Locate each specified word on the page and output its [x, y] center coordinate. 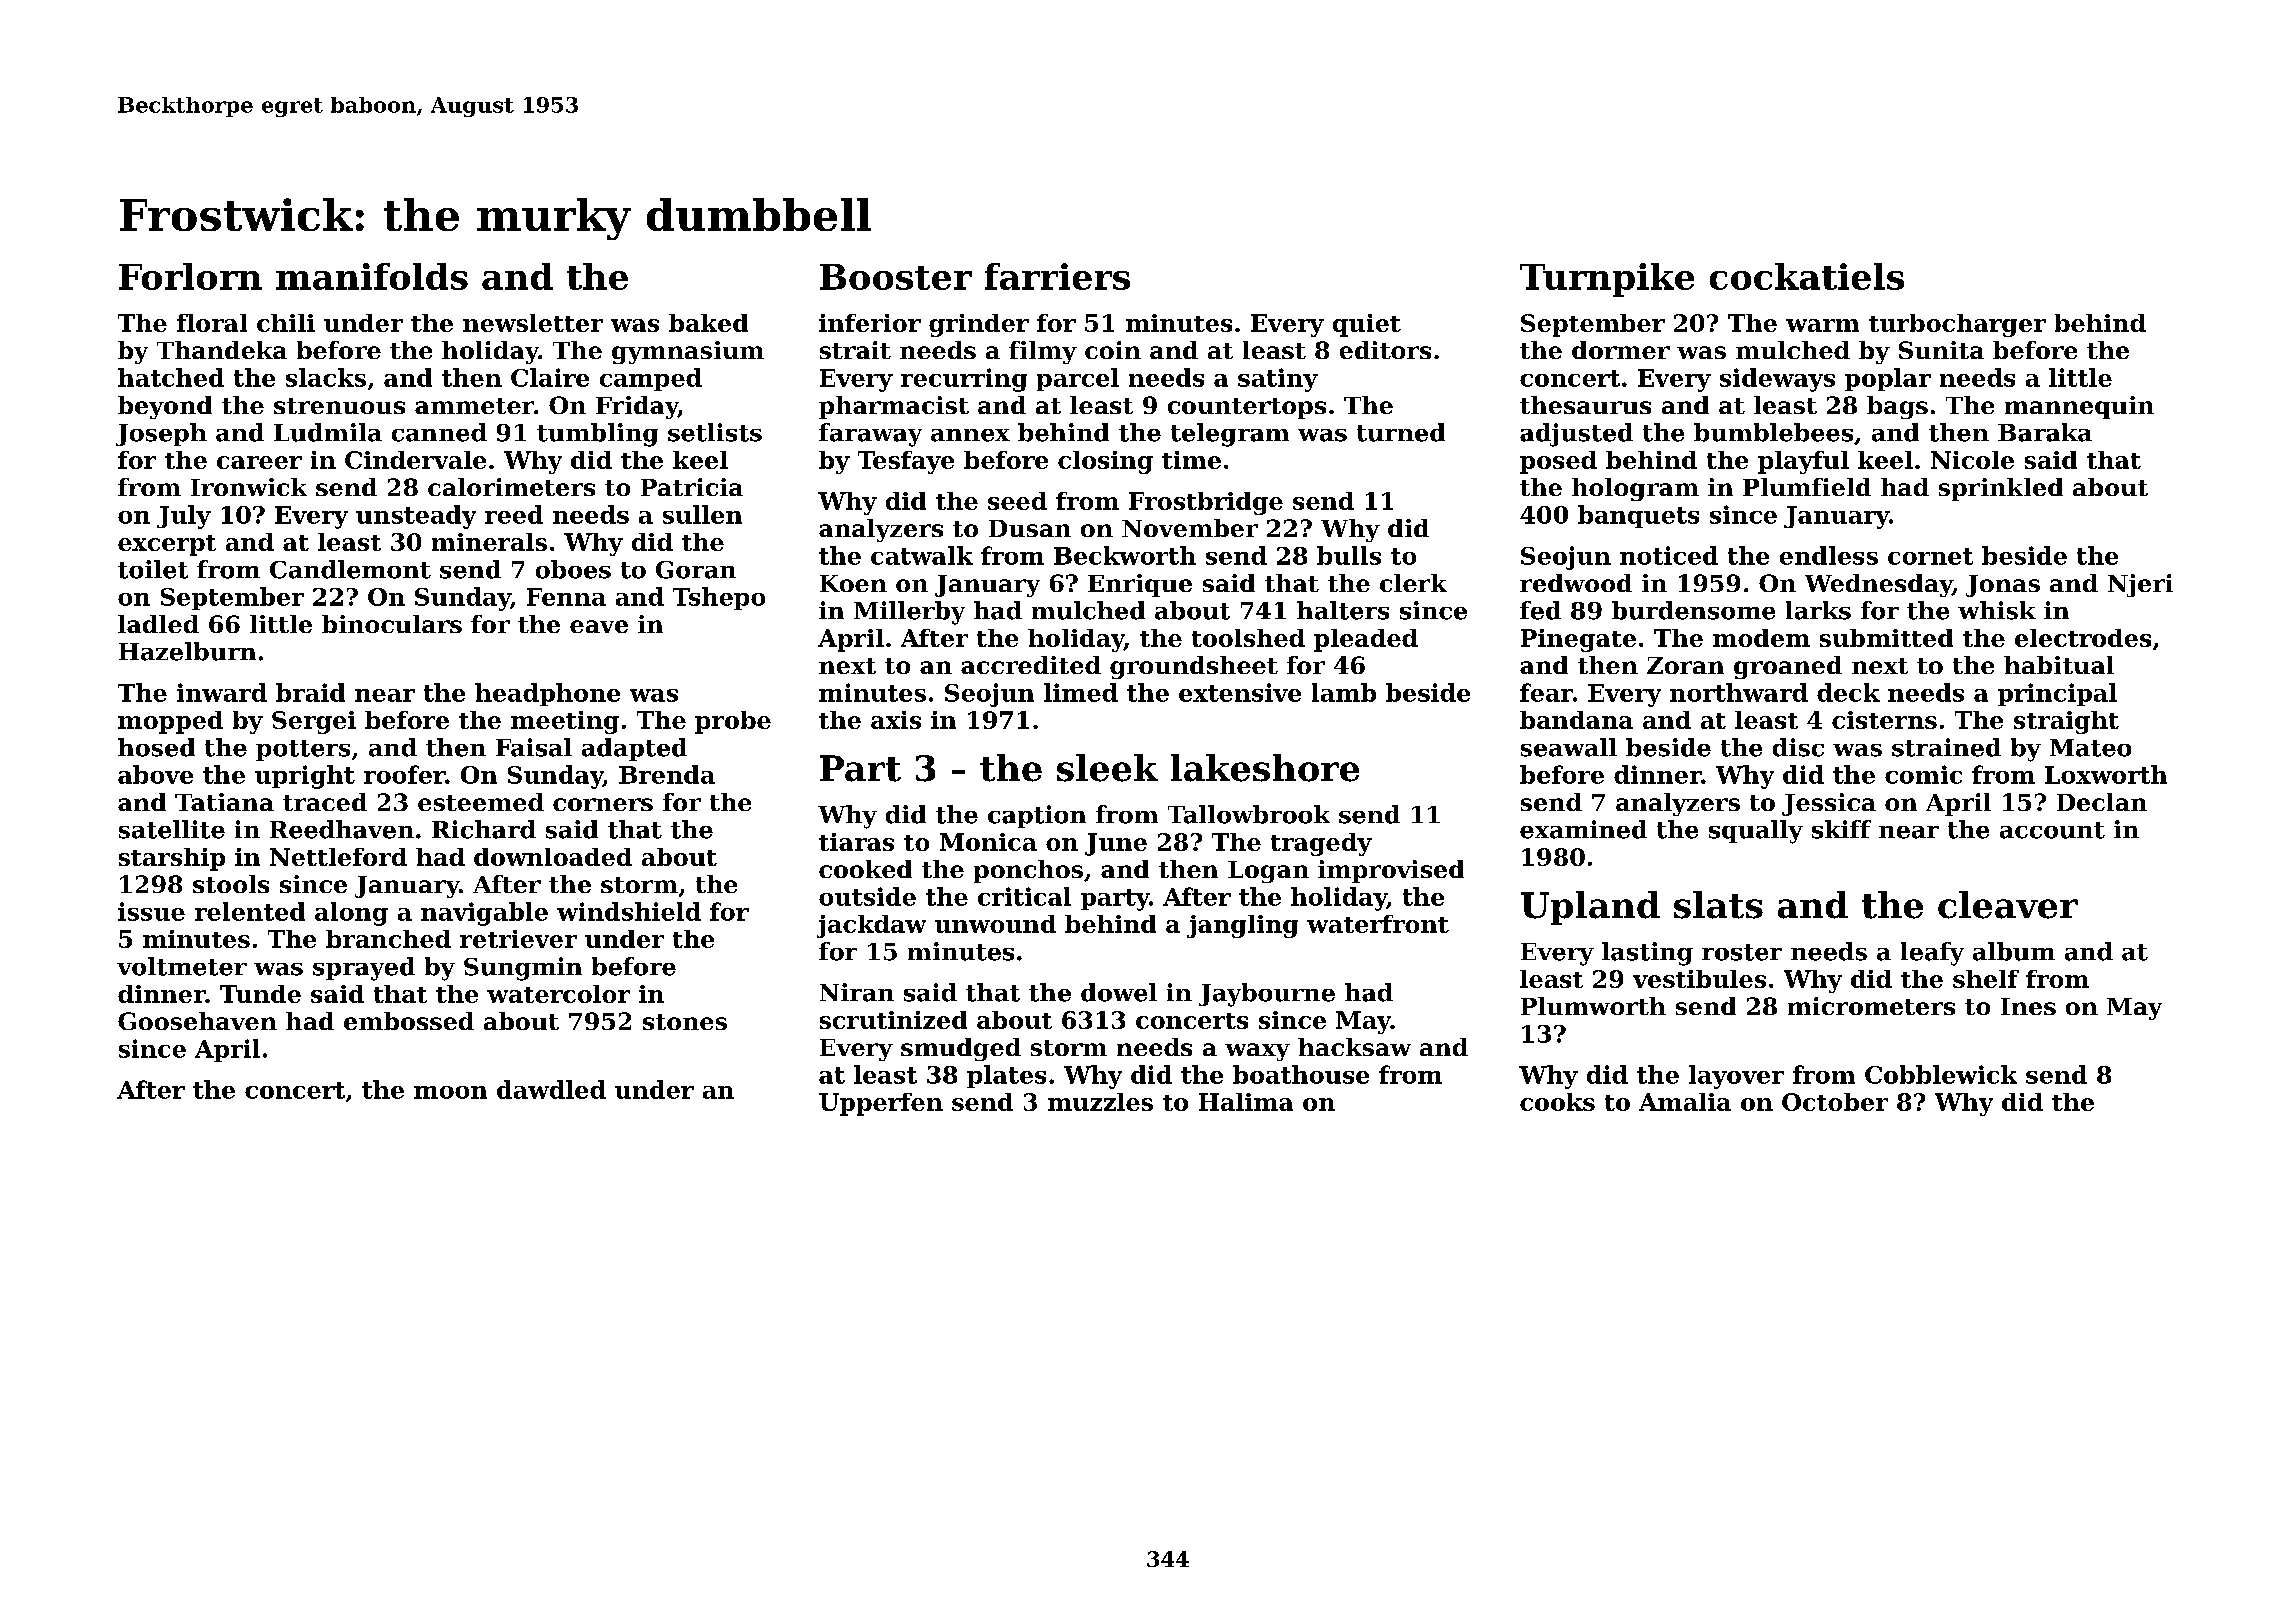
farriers [1057, 276]
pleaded [1366, 640]
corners [603, 804]
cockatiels [1807, 276]
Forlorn [190, 276]
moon [450, 1092]
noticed [1669, 555]
